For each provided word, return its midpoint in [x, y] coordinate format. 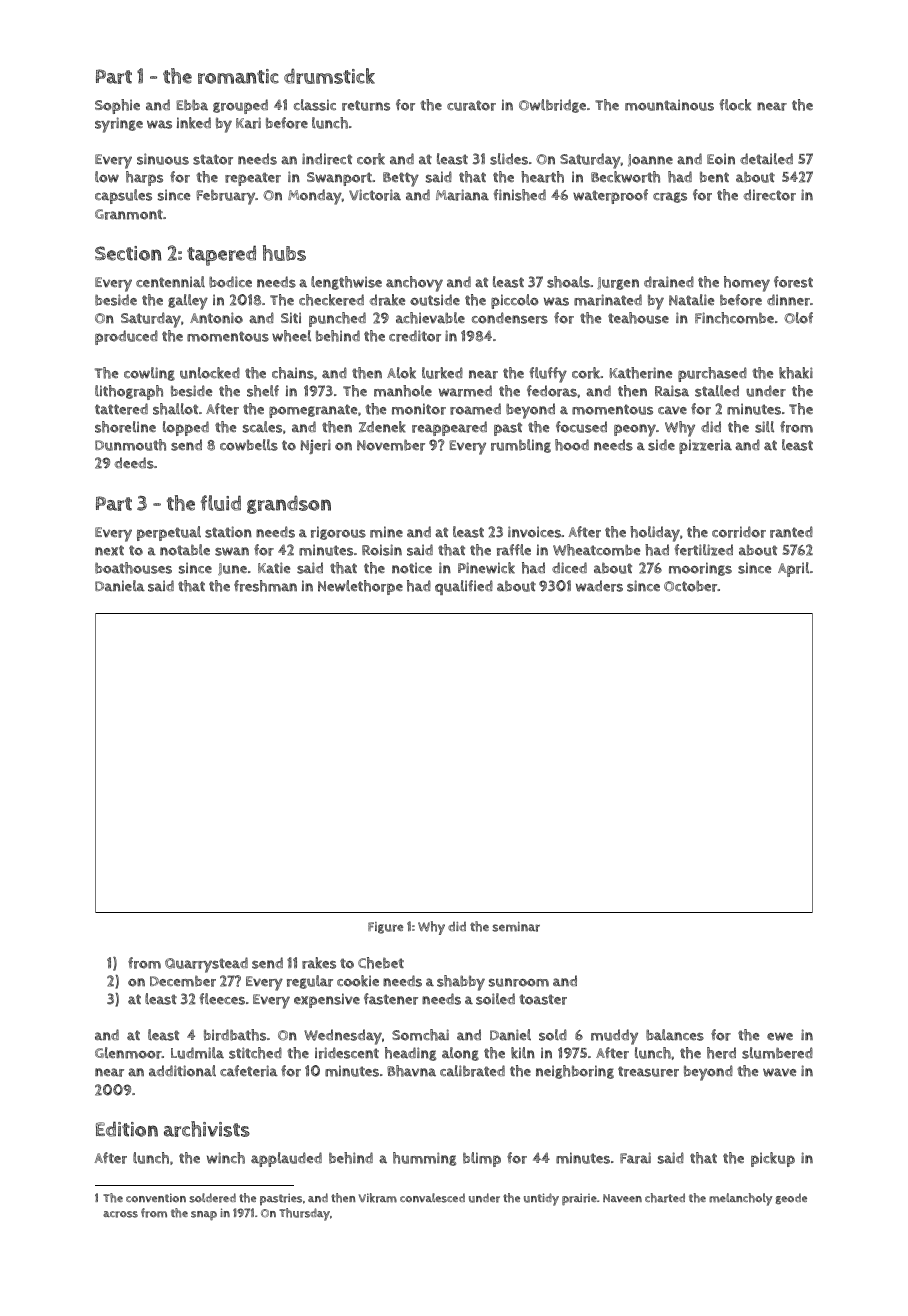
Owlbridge [552, 106]
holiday [655, 534]
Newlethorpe [360, 587]
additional [182, 1071]
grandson [289, 504]
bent [714, 177]
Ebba [192, 105]
